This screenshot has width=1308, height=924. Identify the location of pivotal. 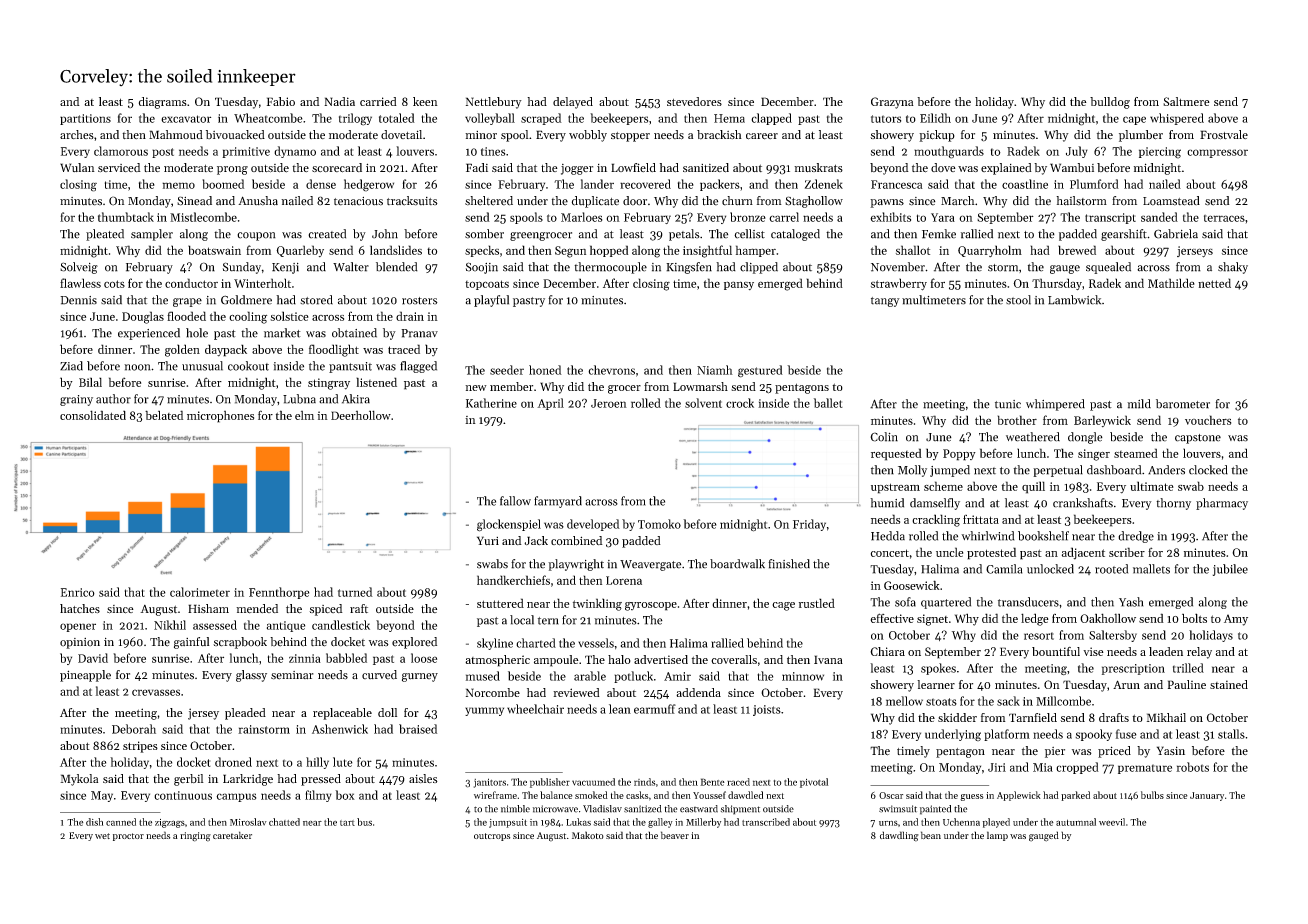
(814, 783).
